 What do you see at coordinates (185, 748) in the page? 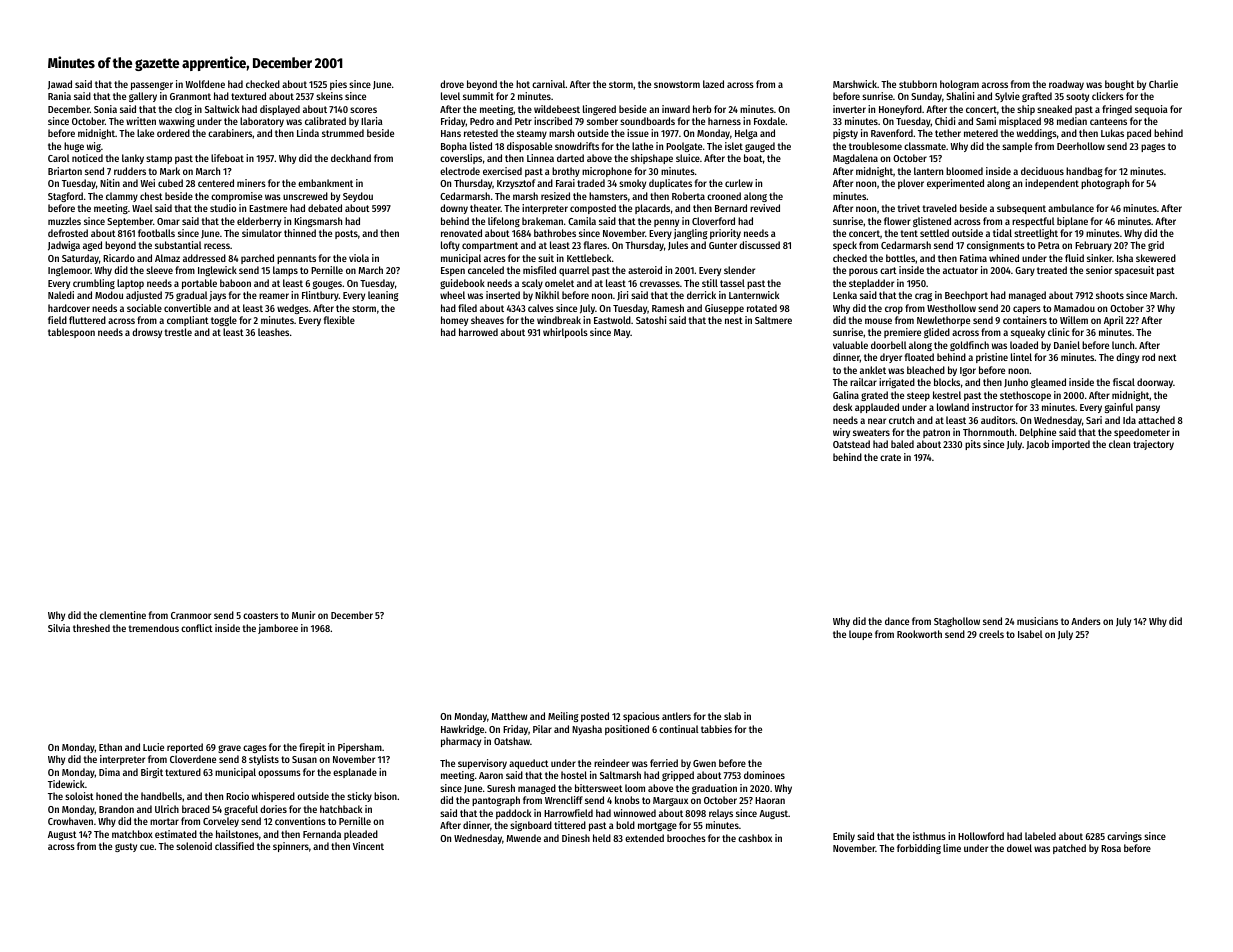
I see `reported` at bounding box center [185, 748].
